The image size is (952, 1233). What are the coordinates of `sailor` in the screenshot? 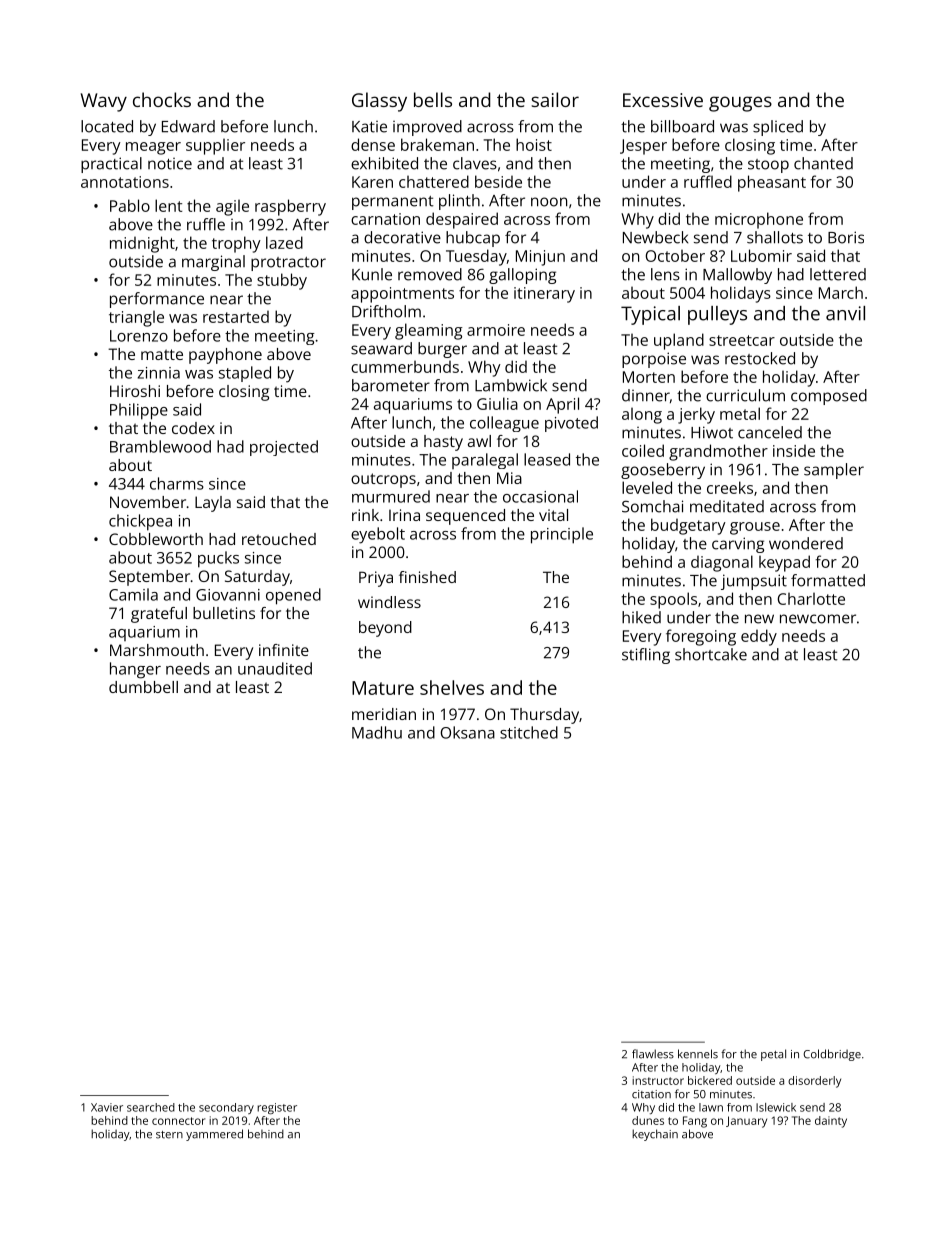 It's located at (555, 99).
